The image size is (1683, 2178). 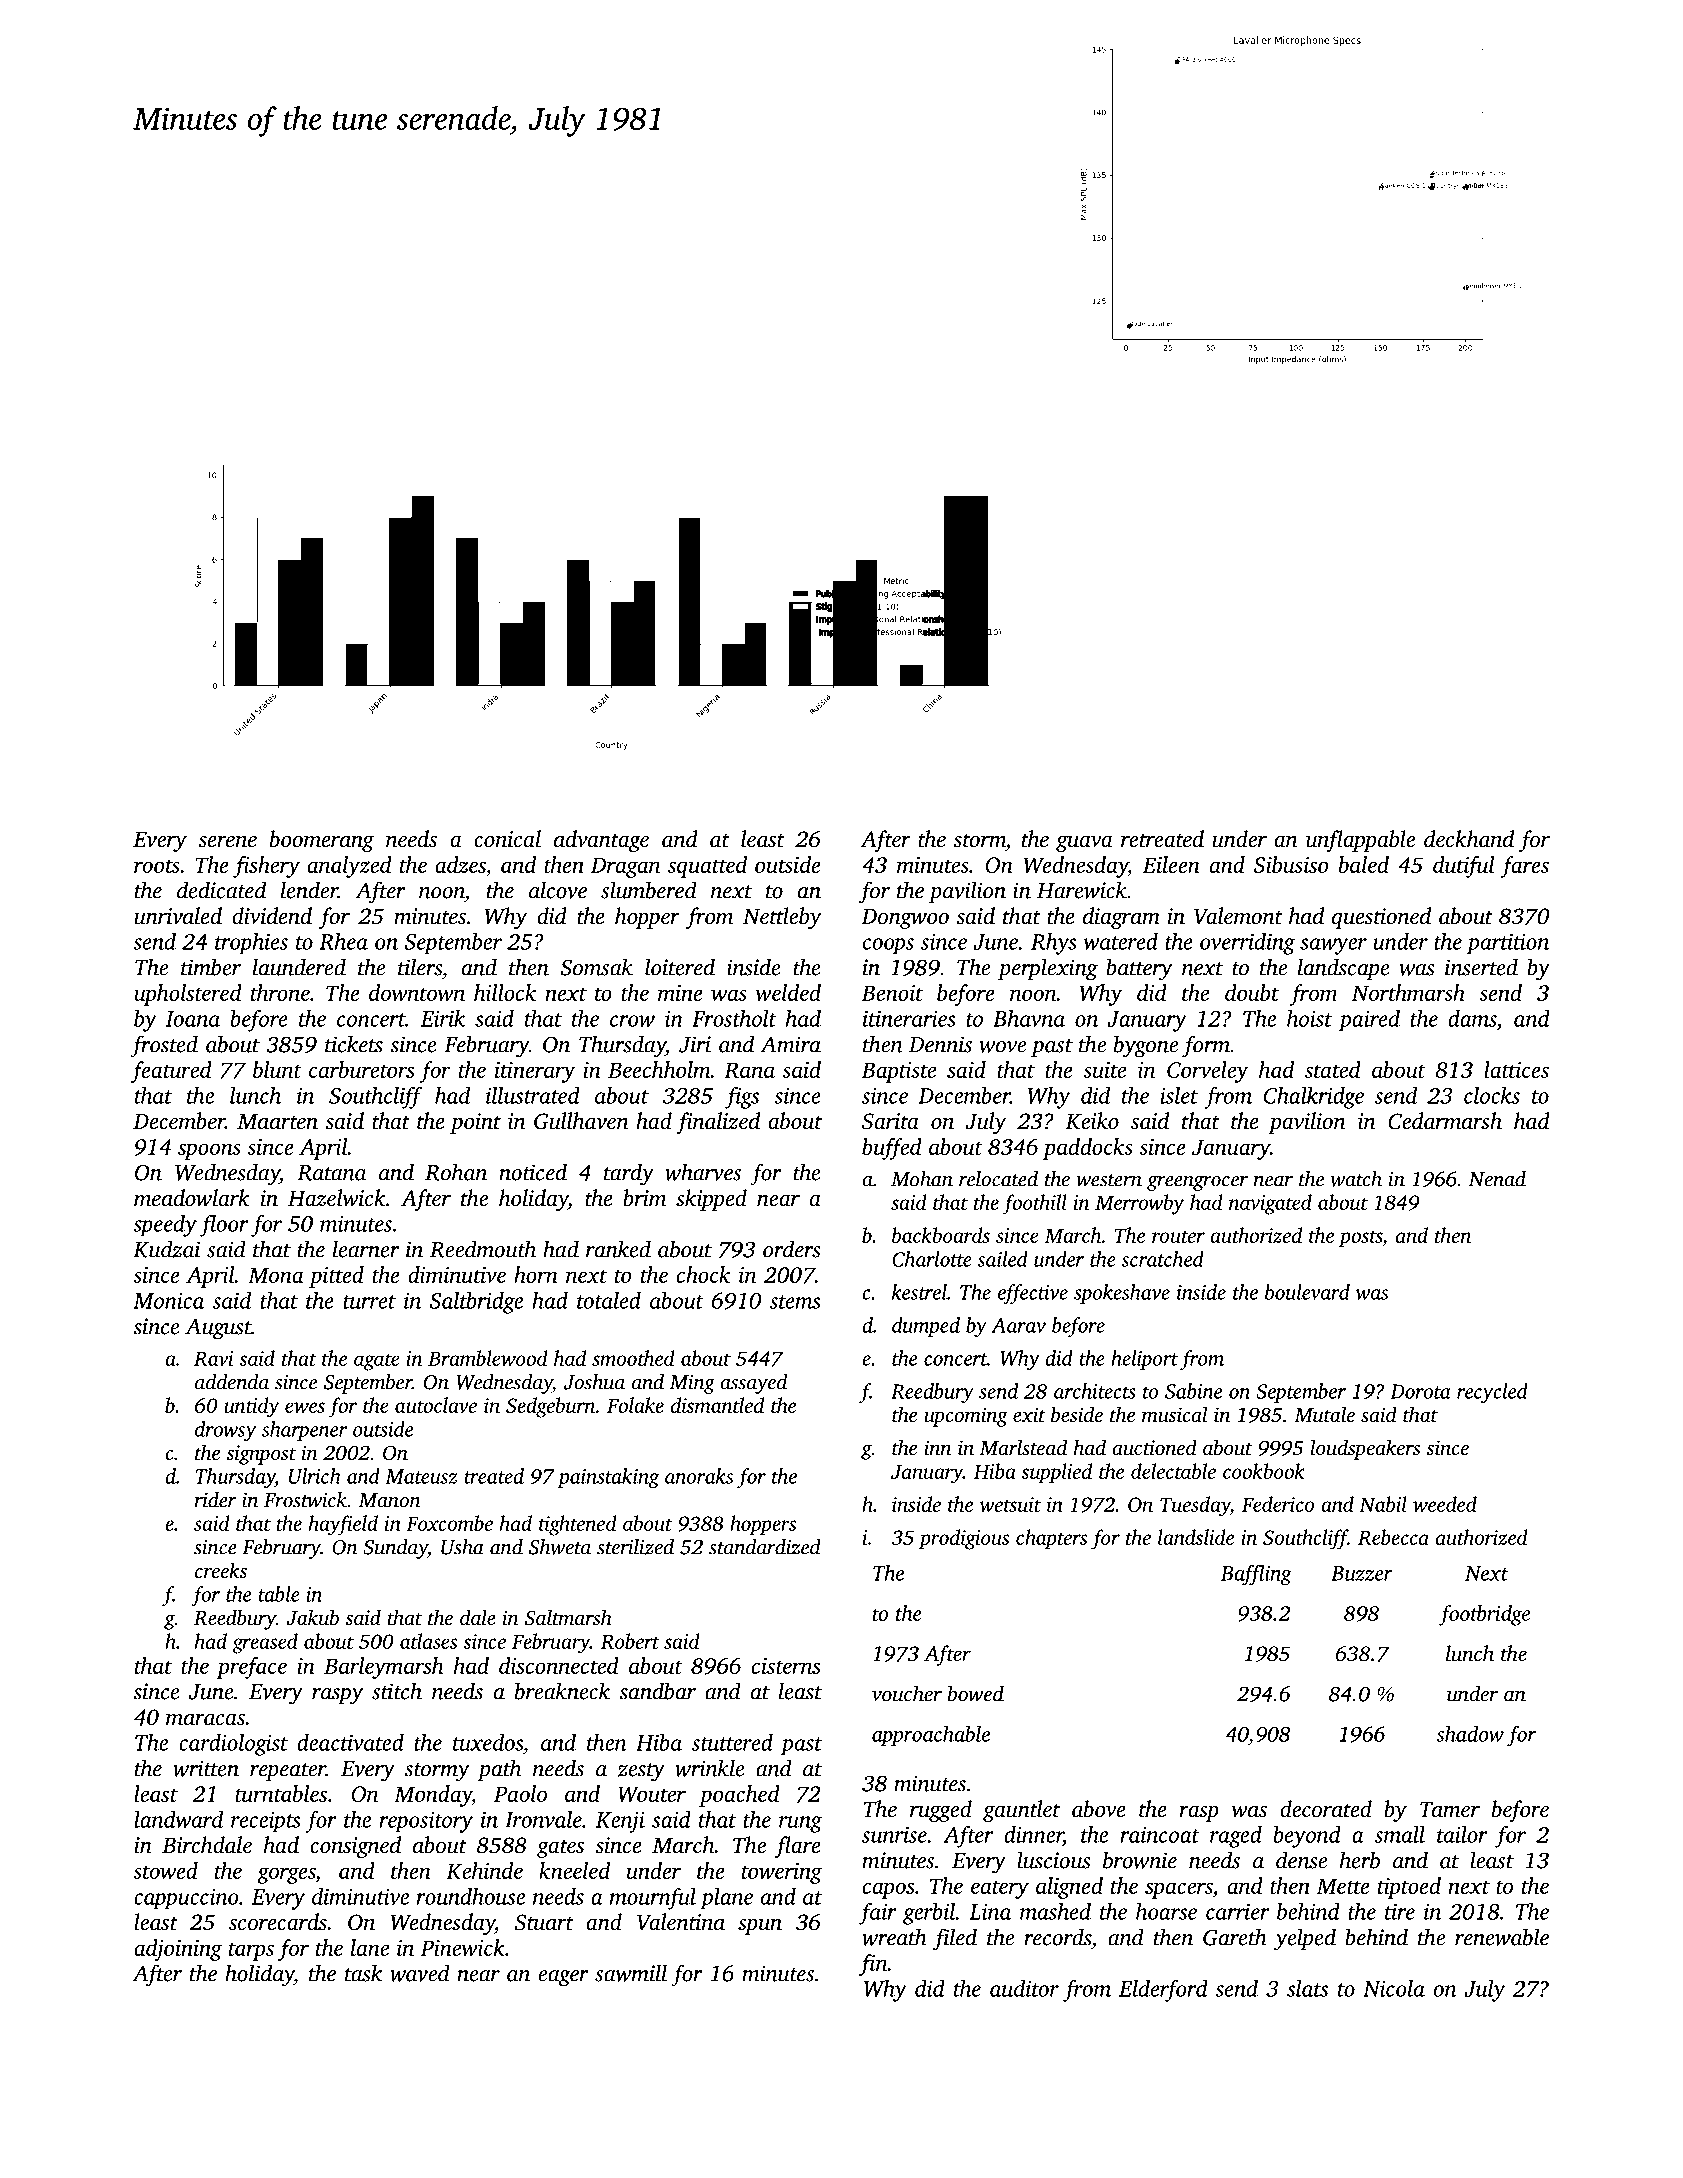 I want to click on stated, so click(x=1333, y=1069).
